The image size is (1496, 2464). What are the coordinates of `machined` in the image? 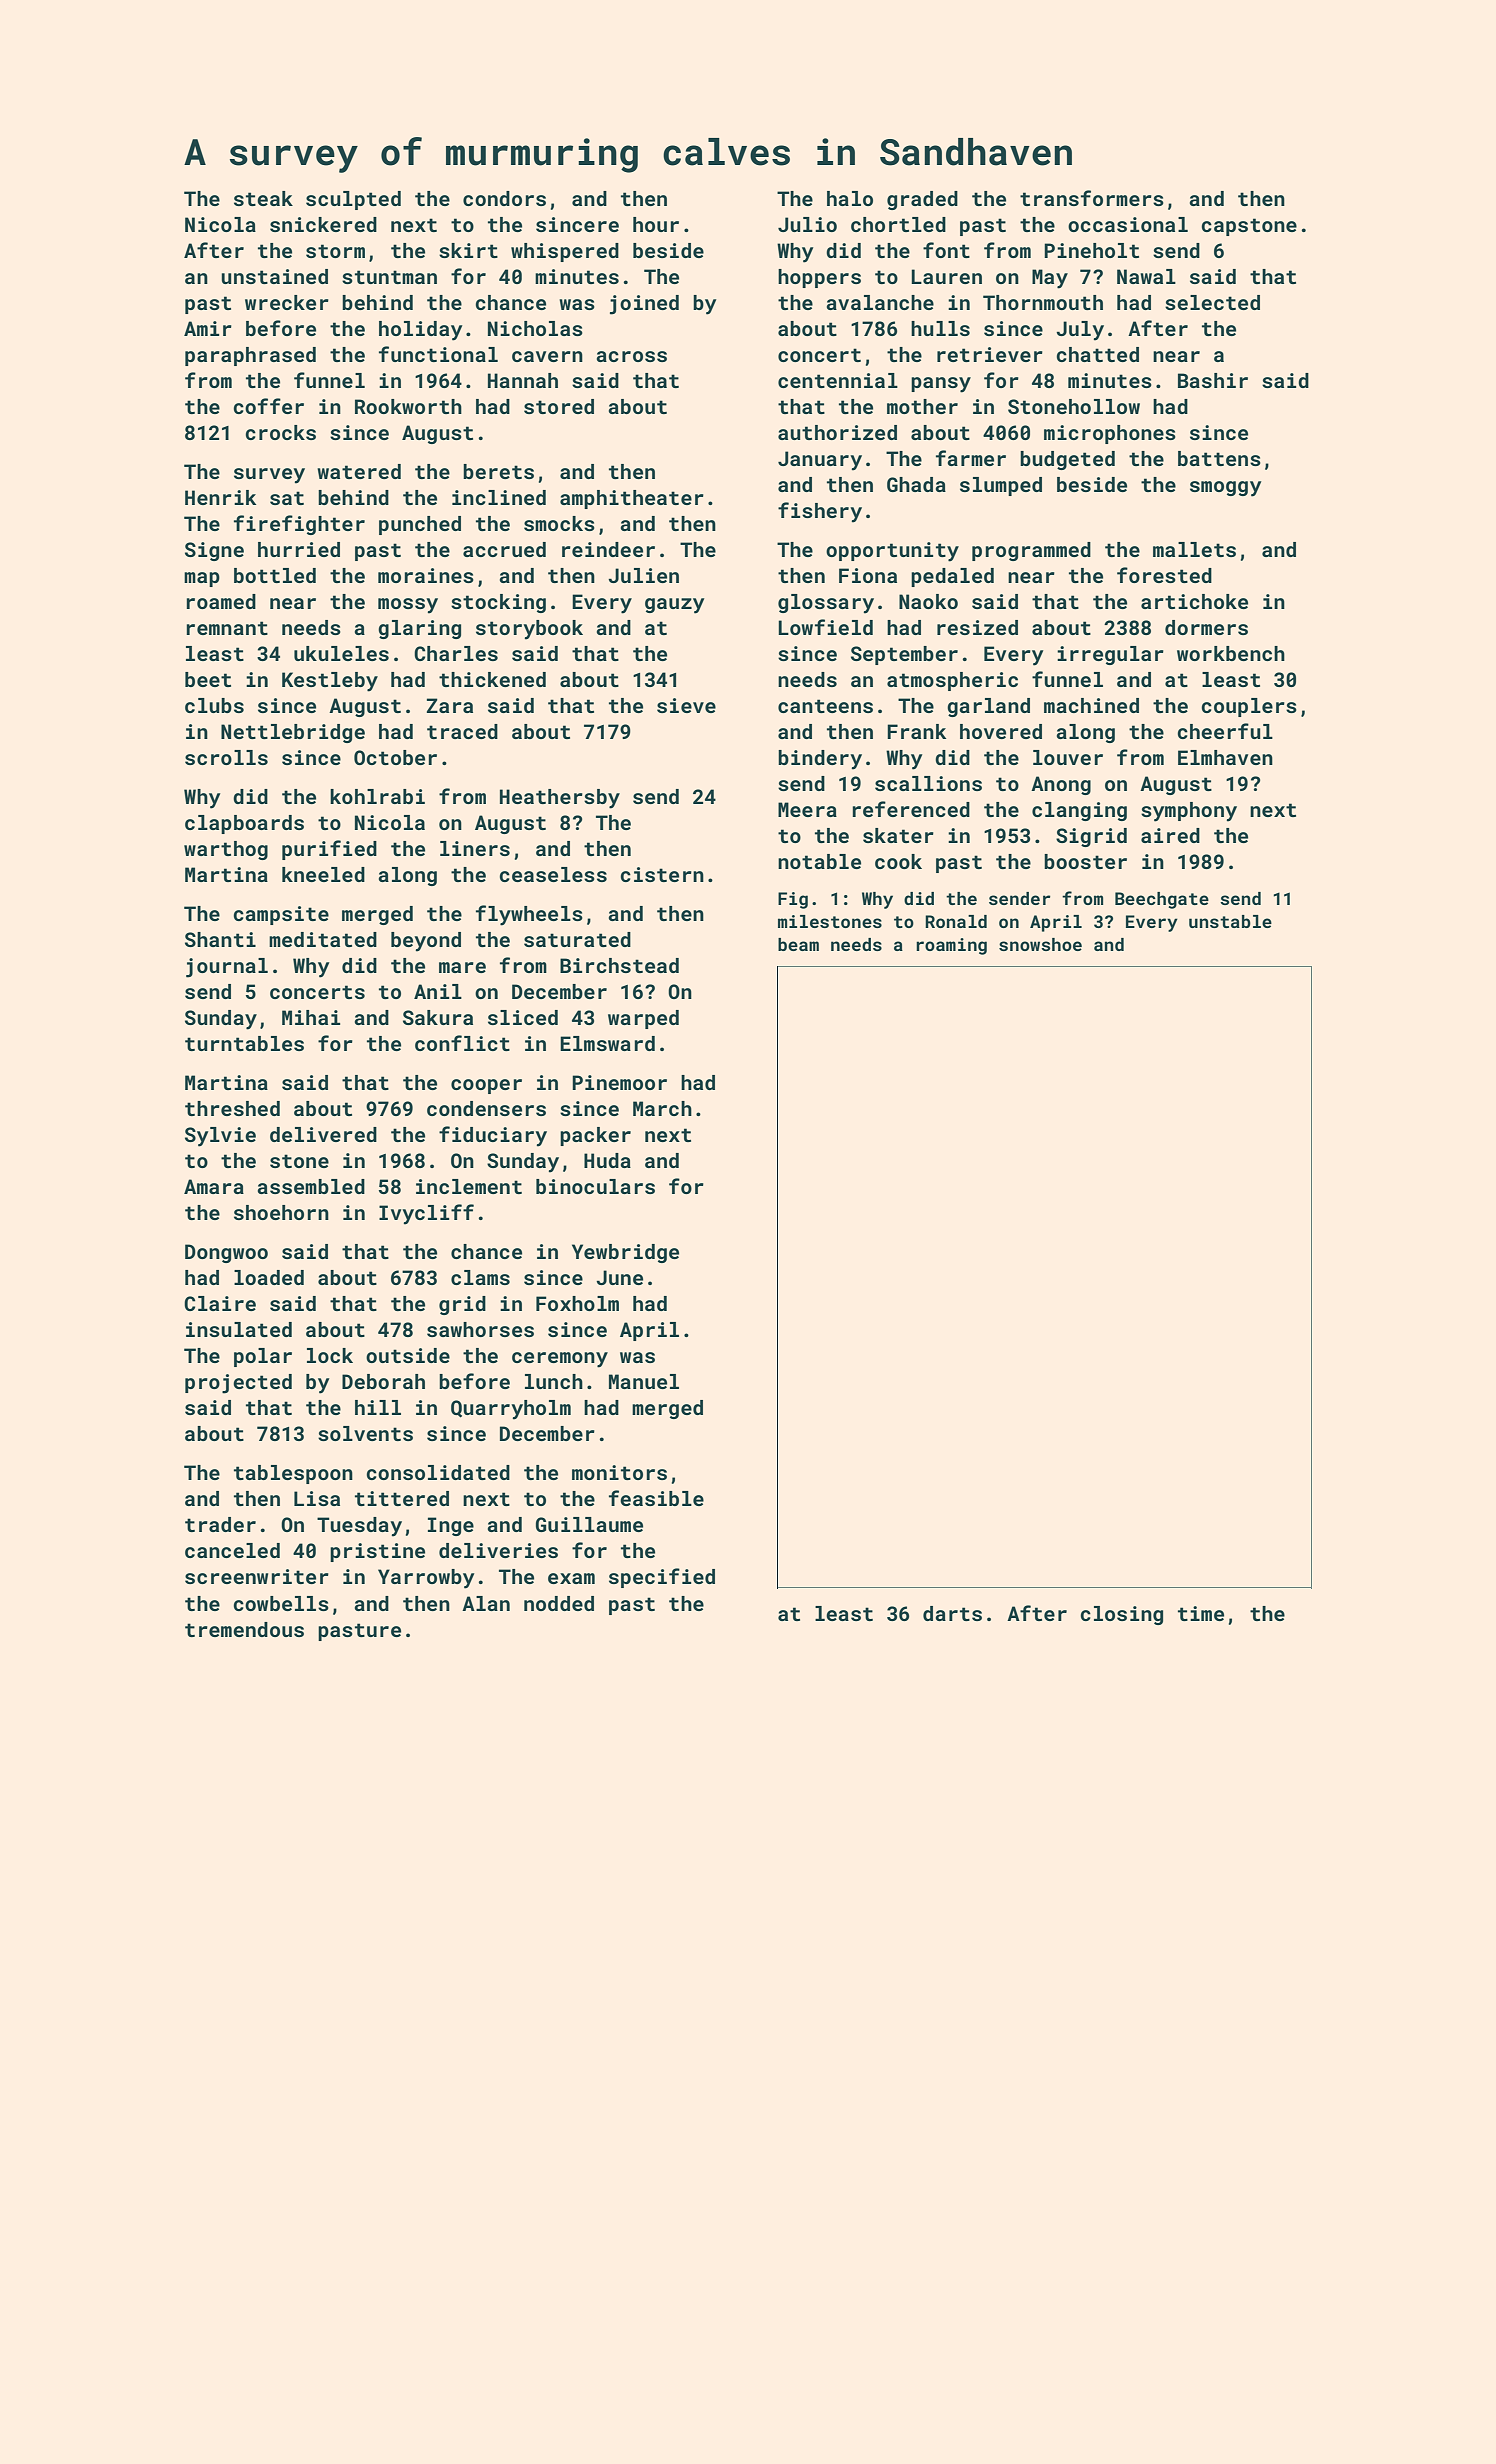 It's located at (1091, 705).
